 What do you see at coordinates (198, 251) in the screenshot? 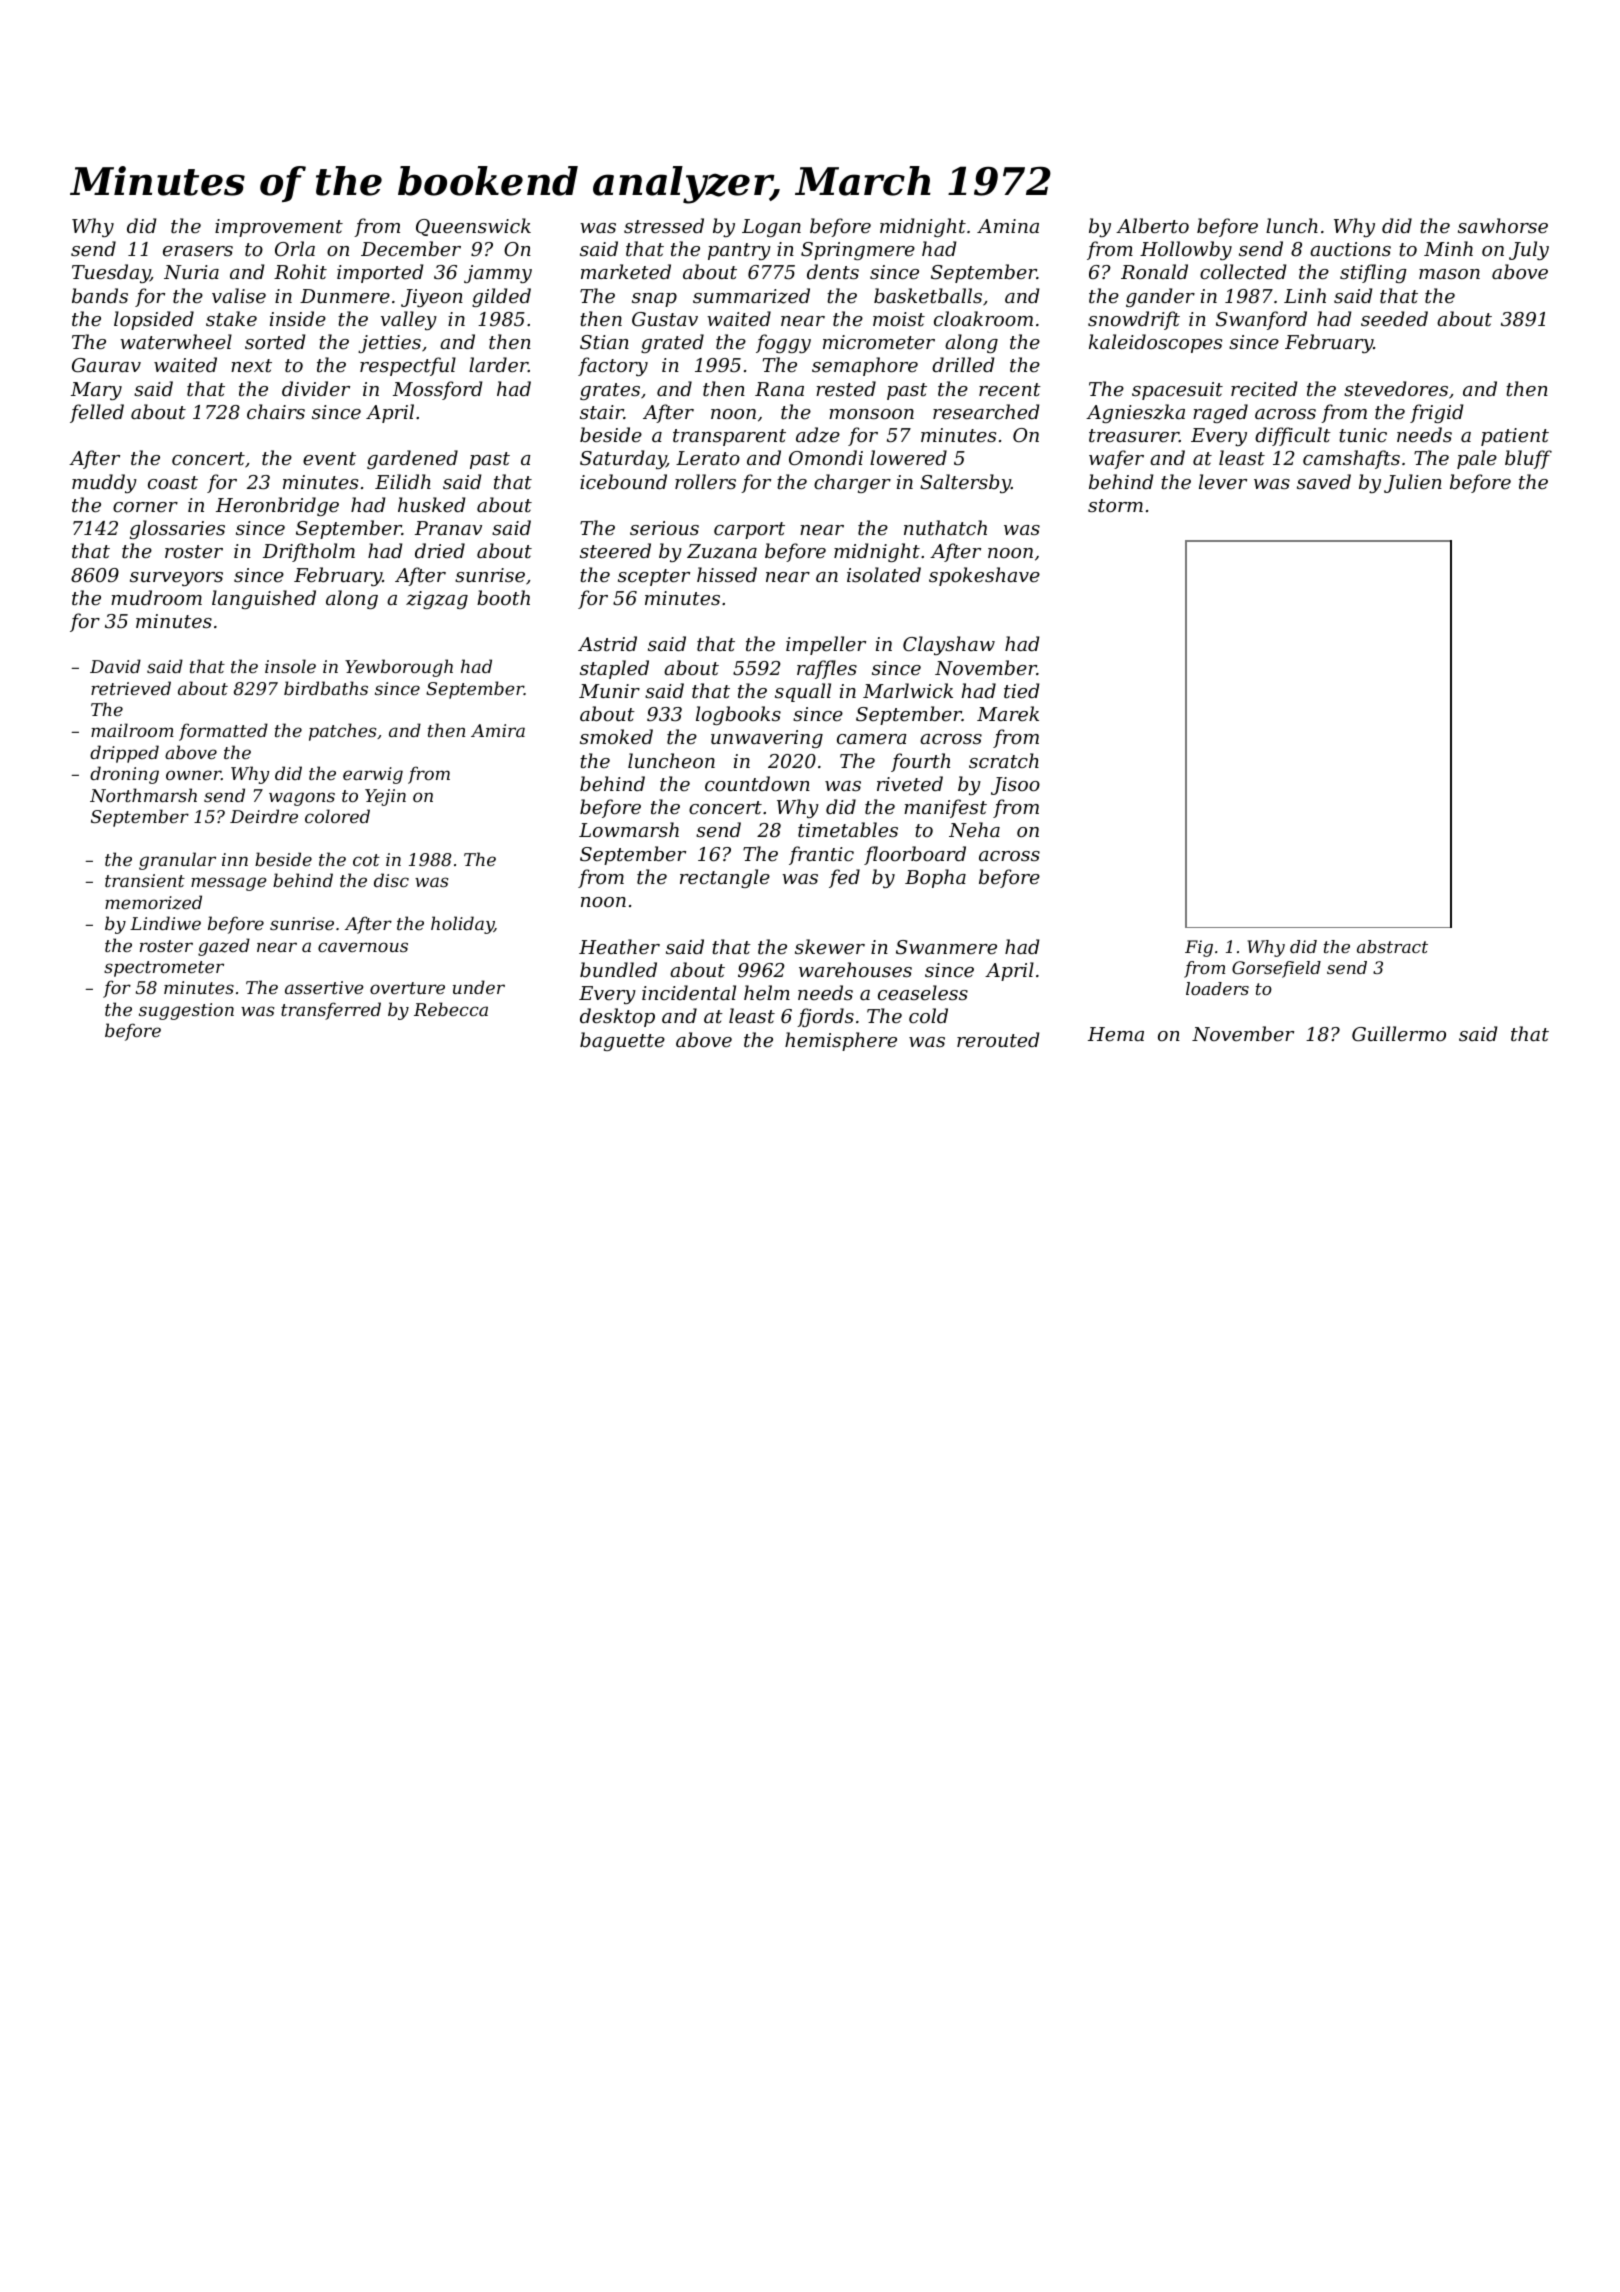
I see `erasers` at bounding box center [198, 251].
